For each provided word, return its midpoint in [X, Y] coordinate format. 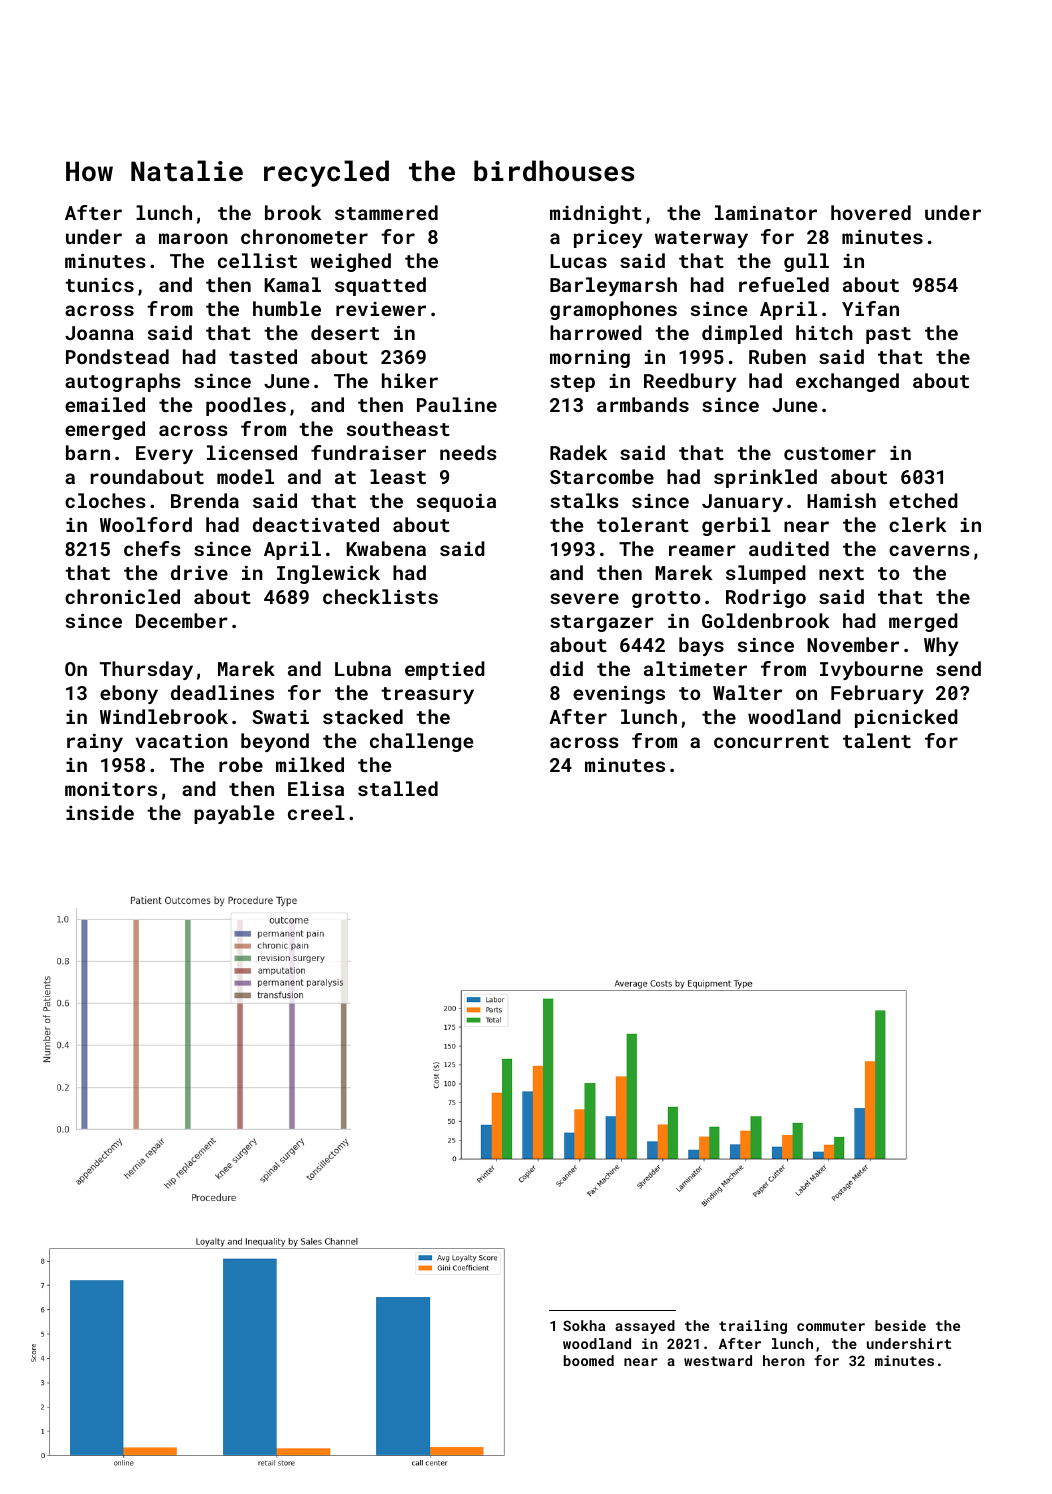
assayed [645, 1327]
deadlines [222, 692]
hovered [871, 212]
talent [877, 740]
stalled [398, 788]
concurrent [771, 741]
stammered [386, 212]
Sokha [584, 1325]
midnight [596, 214]
